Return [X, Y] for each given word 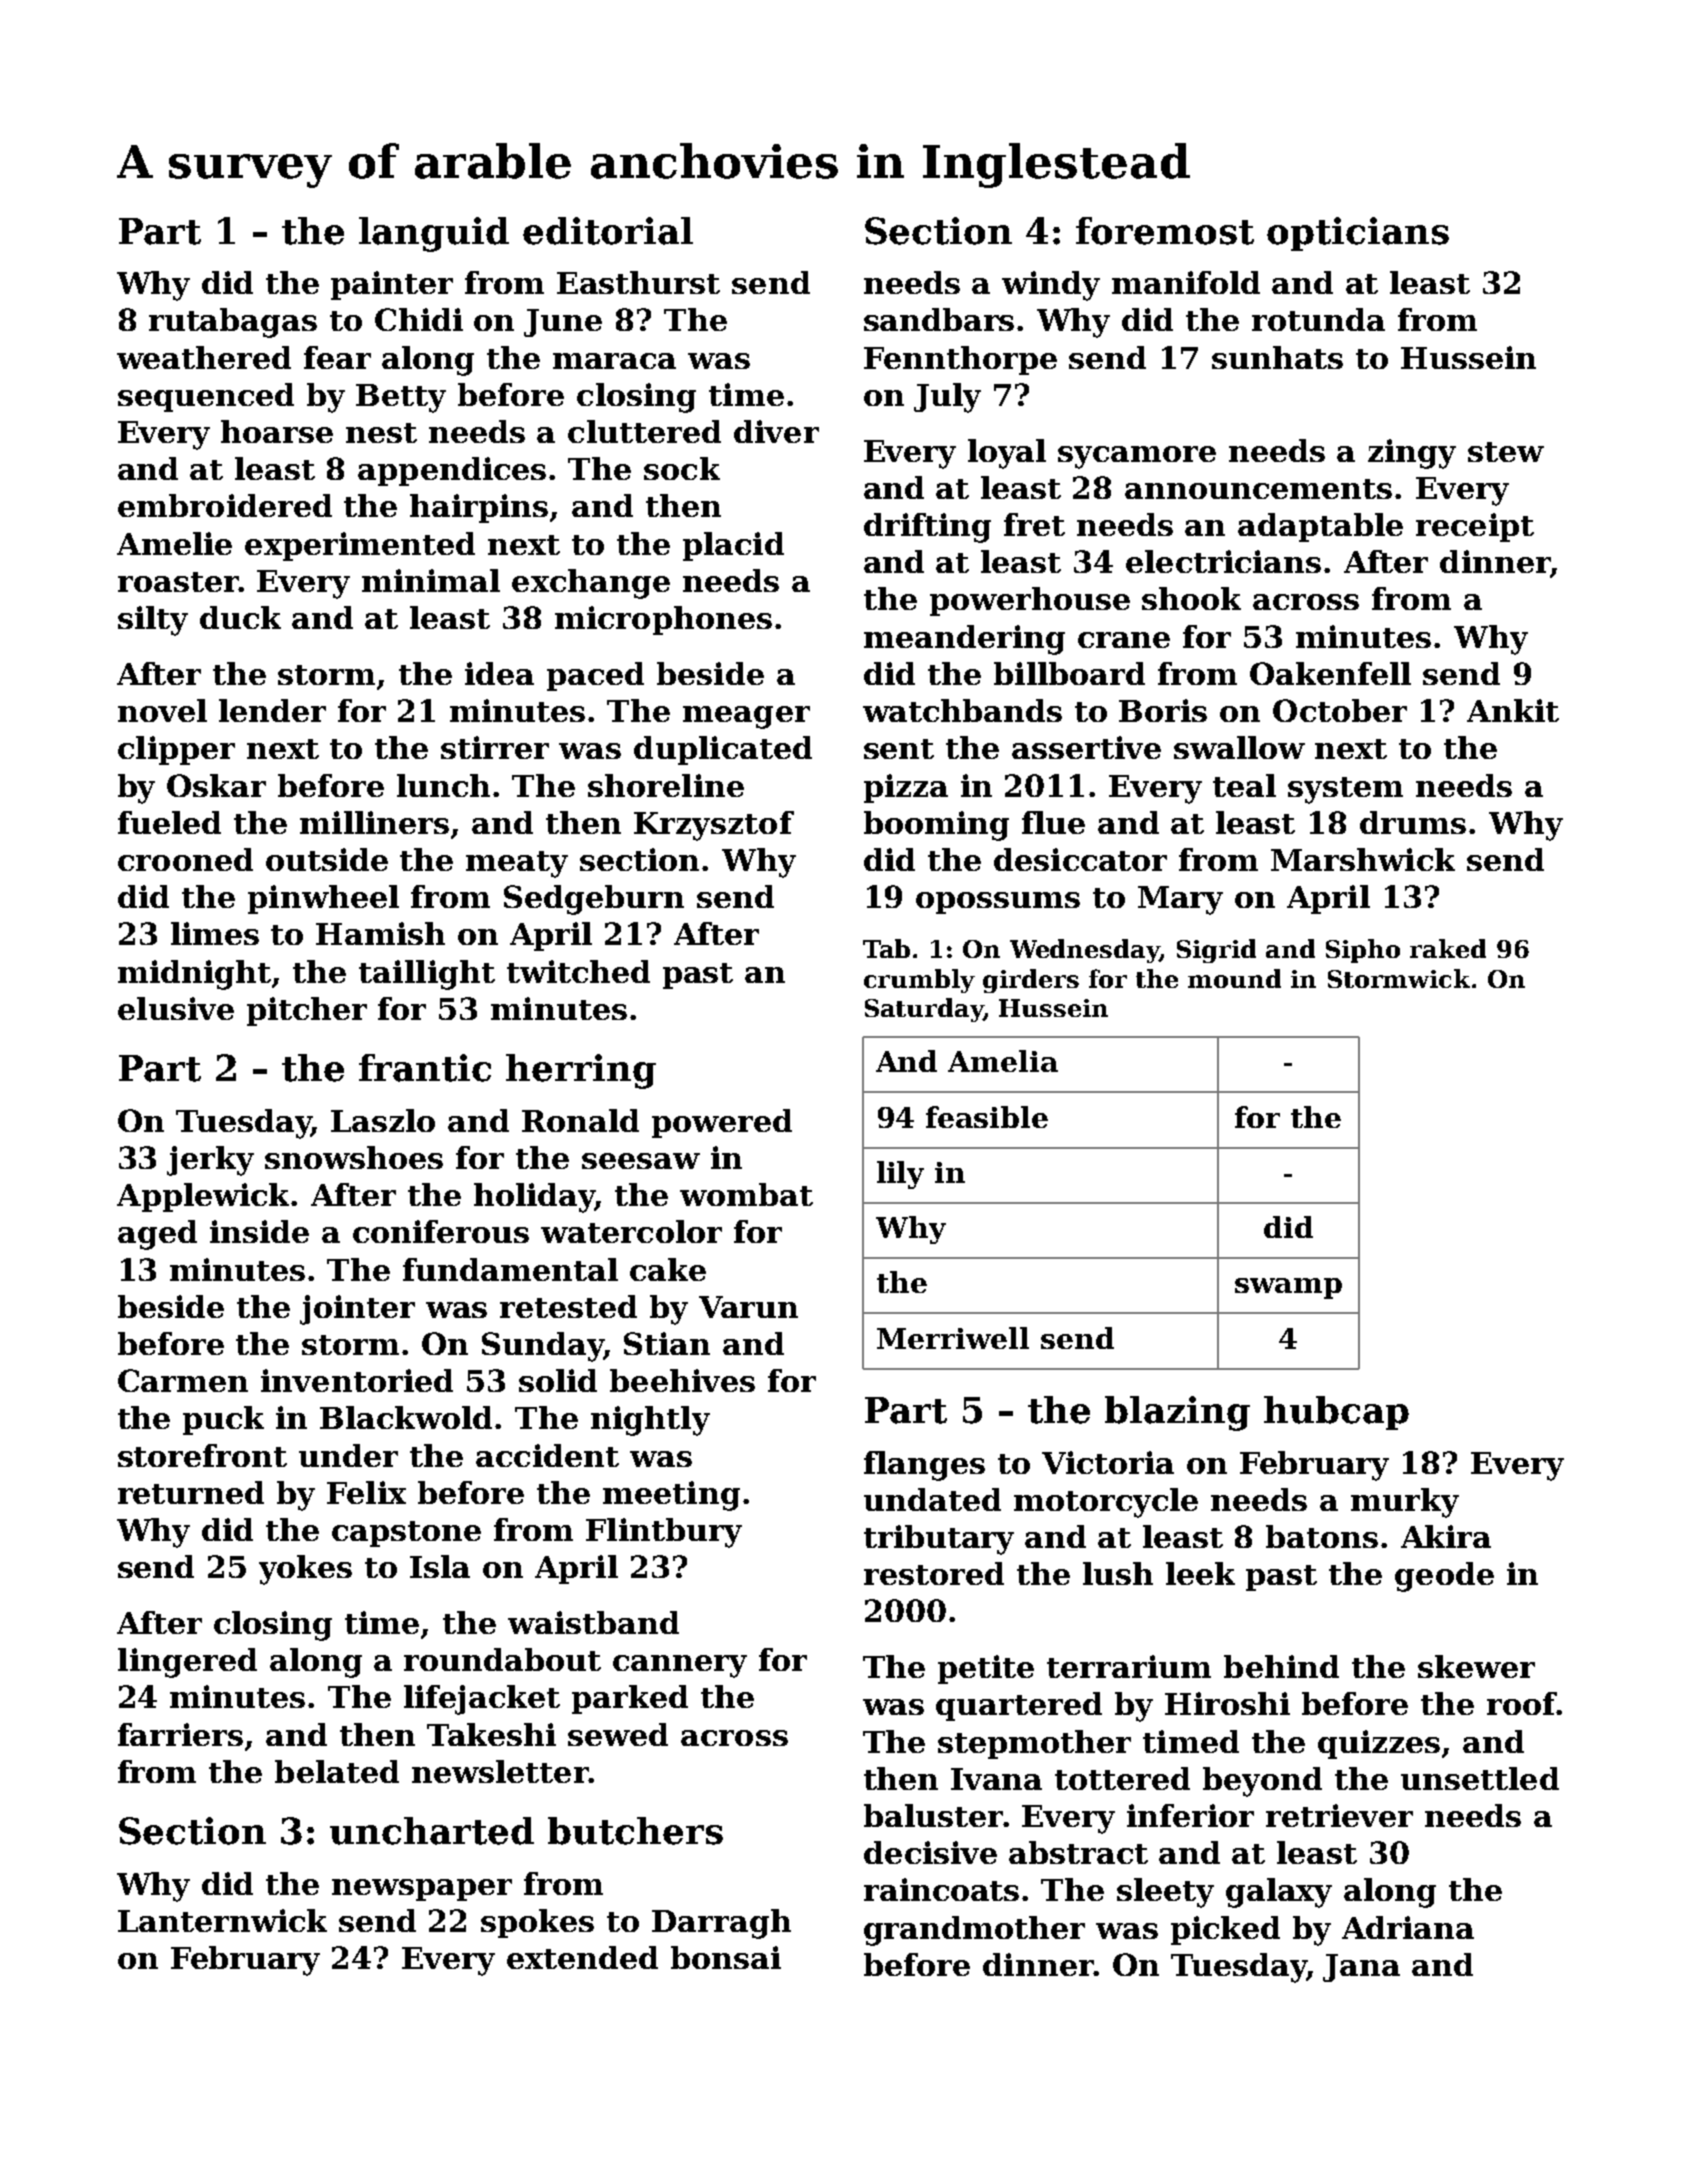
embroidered [225, 505]
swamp [1288, 1288]
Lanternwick [222, 1920]
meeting [671, 1496]
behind [1281, 1666]
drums [1413, 822]
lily [900, 1175]
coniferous [441, 1231]
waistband [593, 1622]
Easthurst [638, 282]
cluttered [644, 431]
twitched [578, 971]
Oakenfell [1330, 673]
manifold [1186, 282]
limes [215, 933]
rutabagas [233, 323]
